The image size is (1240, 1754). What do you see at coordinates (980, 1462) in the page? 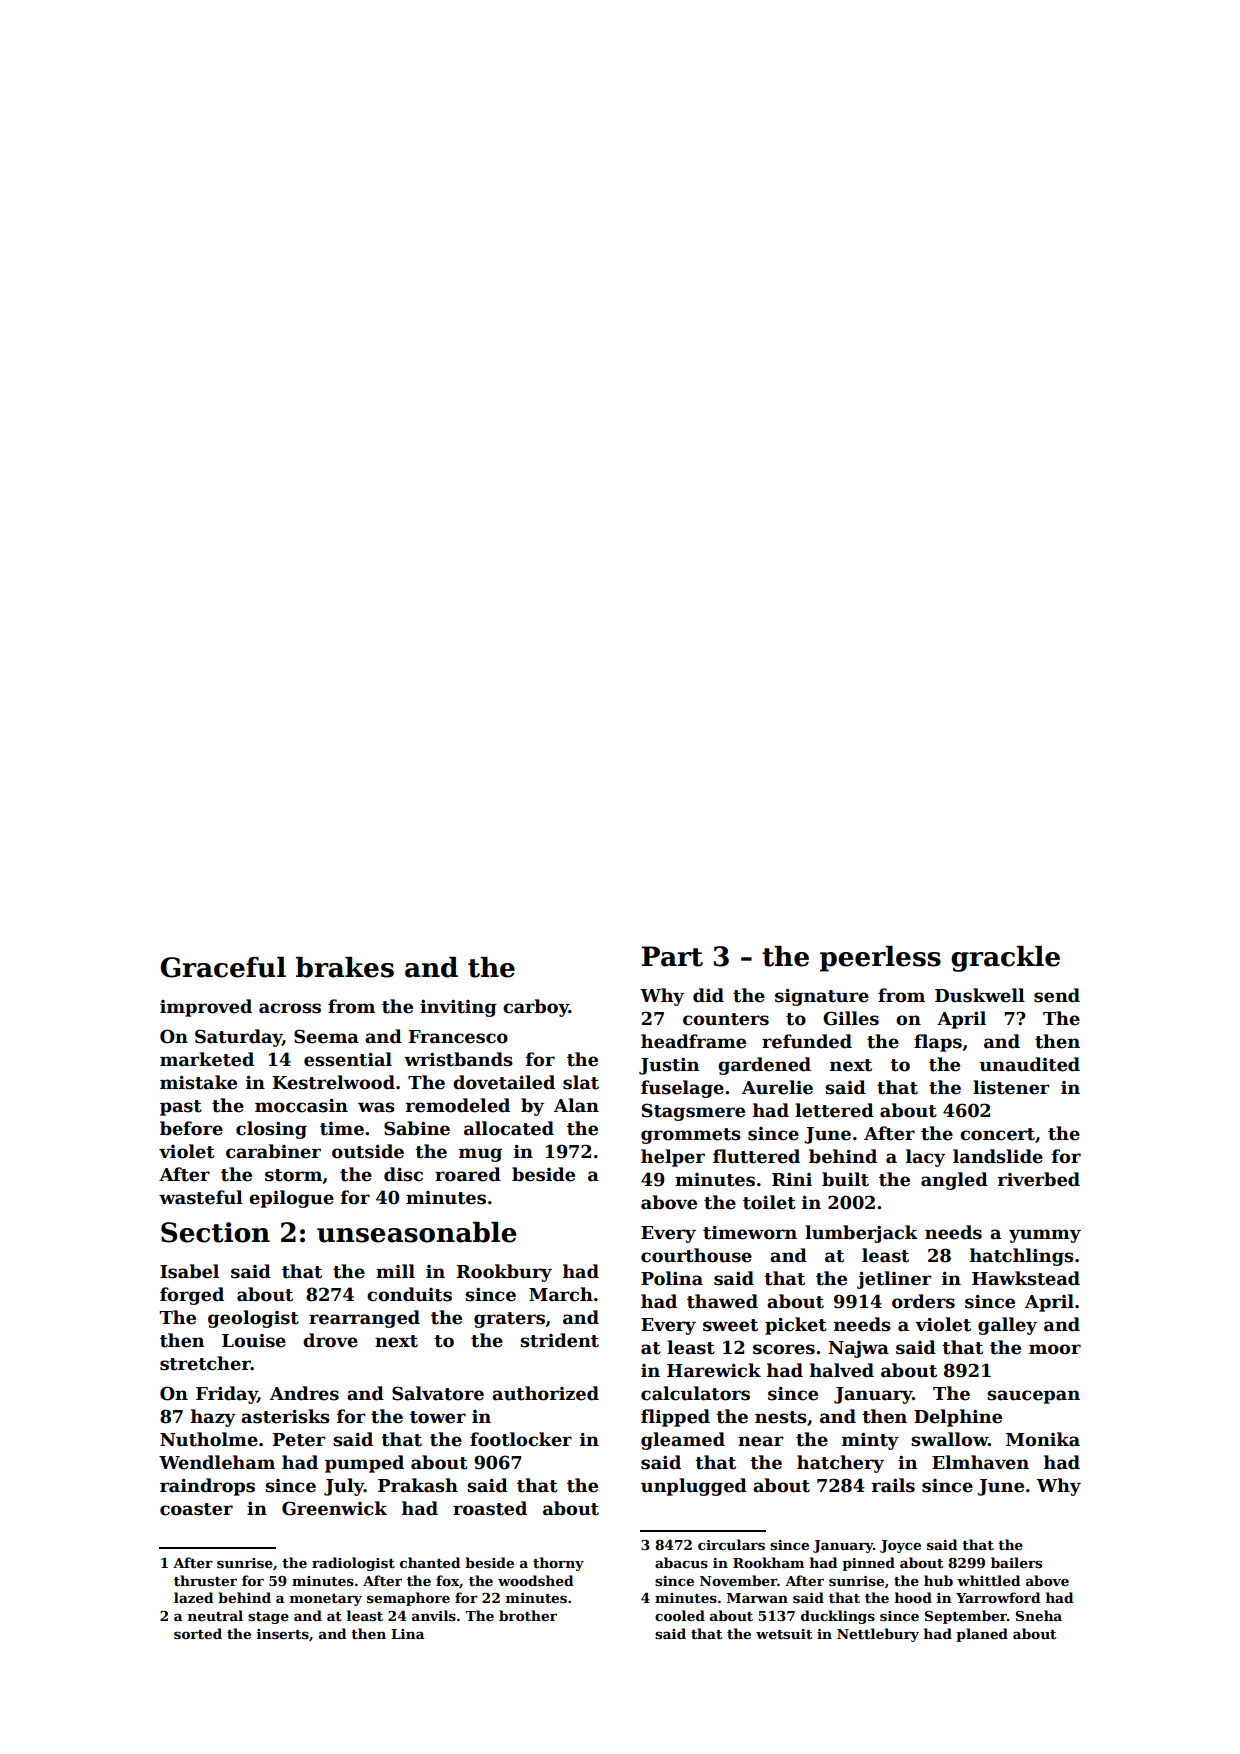
I see `Elmhaven` at bounding box center [980, 1462].
